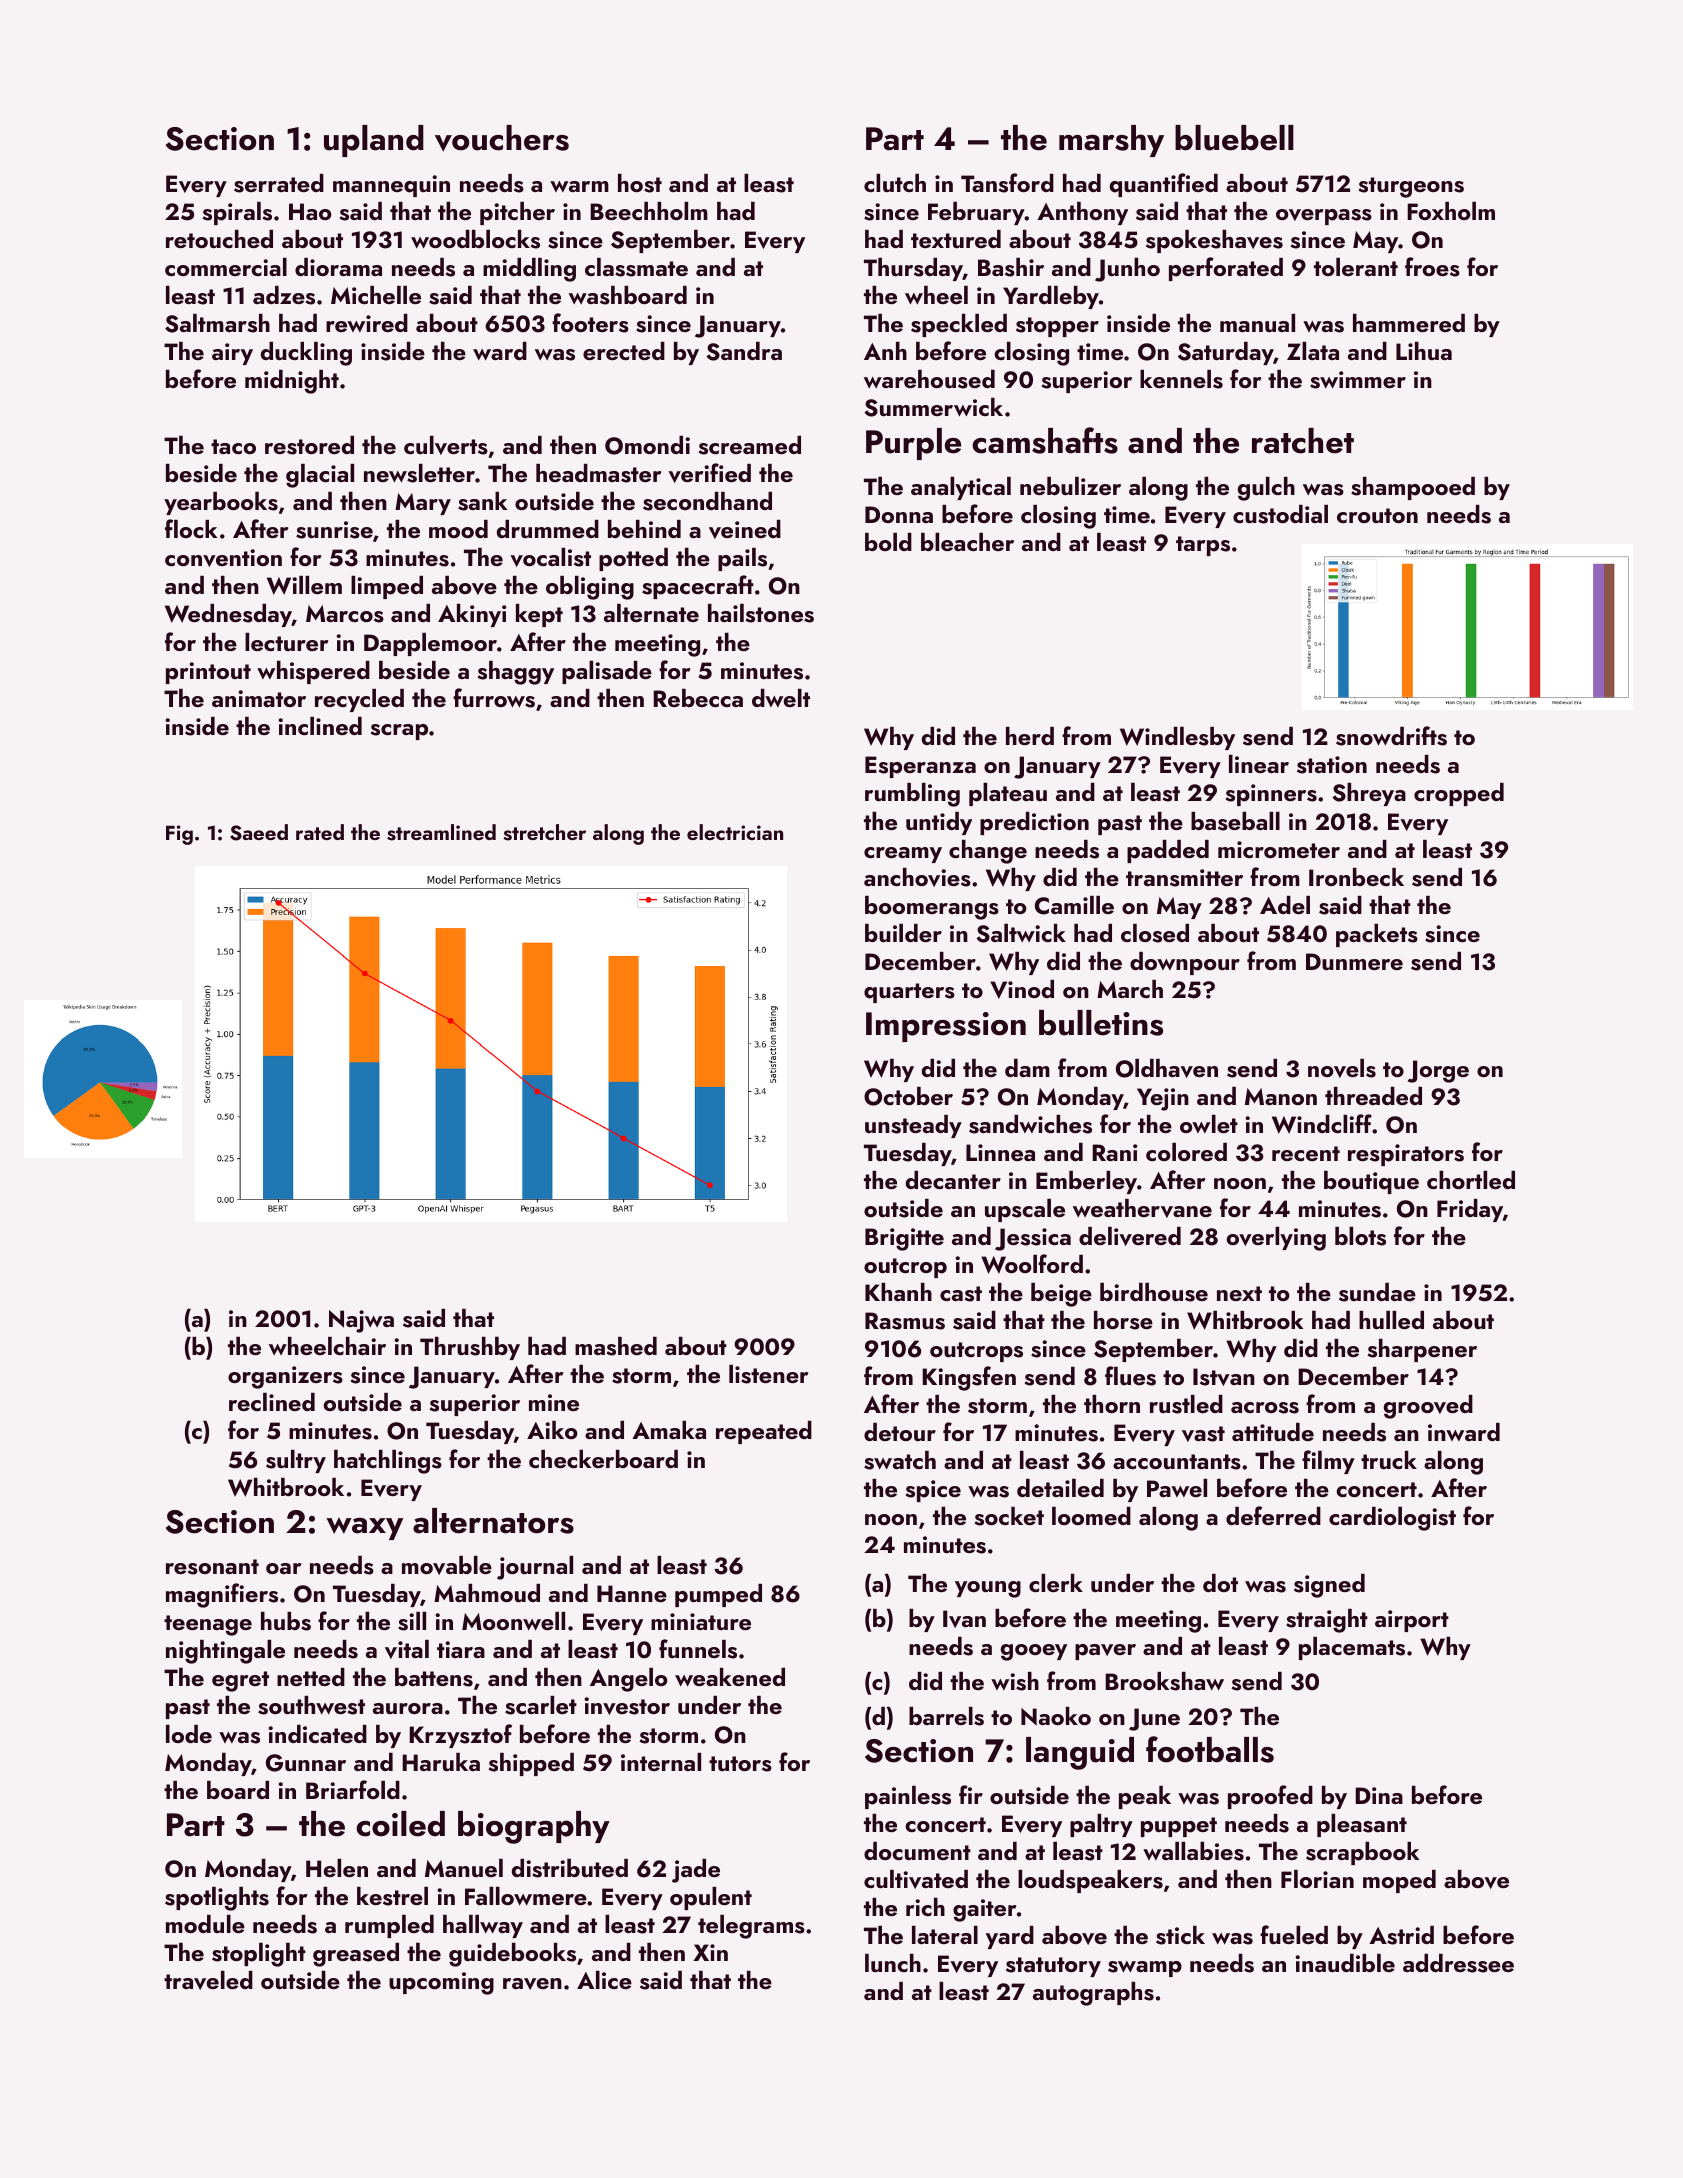 The image size is (1683, 2178). Describe the element at coordinates (1111, 141) in the document. I see `marshy` at that location.
